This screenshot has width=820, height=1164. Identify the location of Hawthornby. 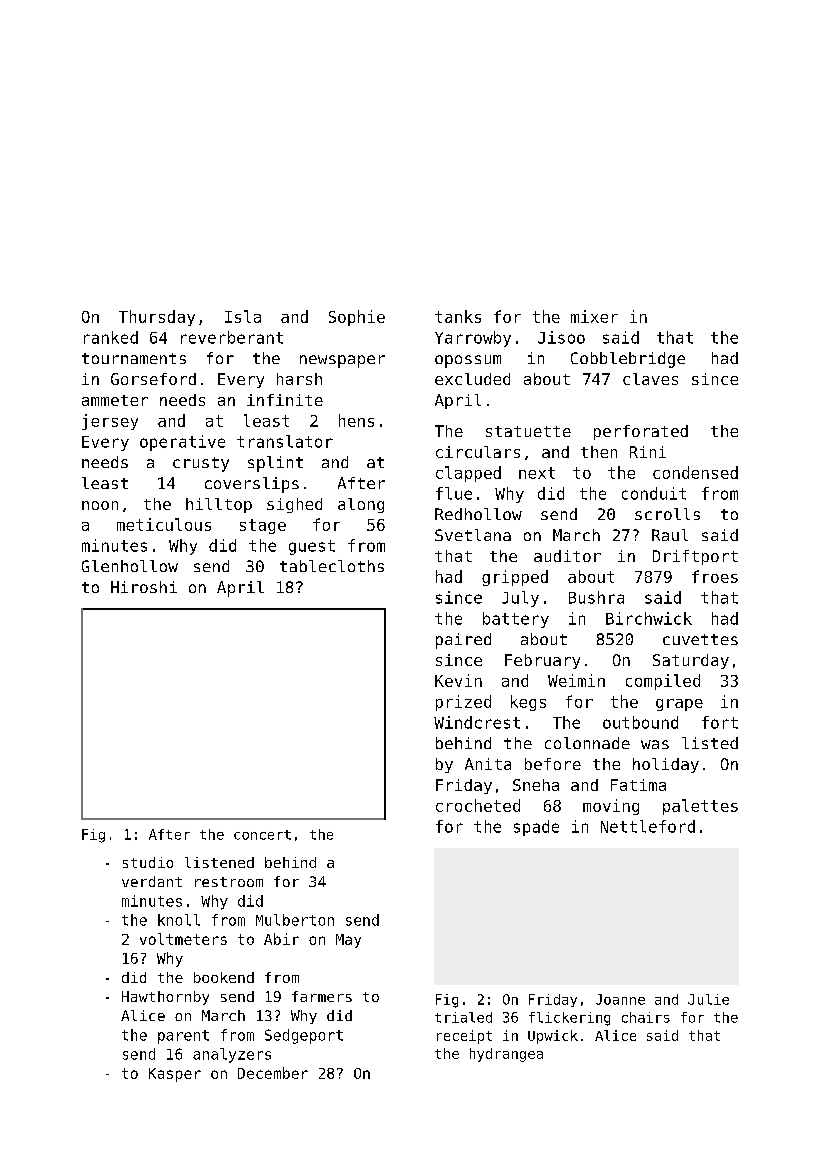
(165, 998).
